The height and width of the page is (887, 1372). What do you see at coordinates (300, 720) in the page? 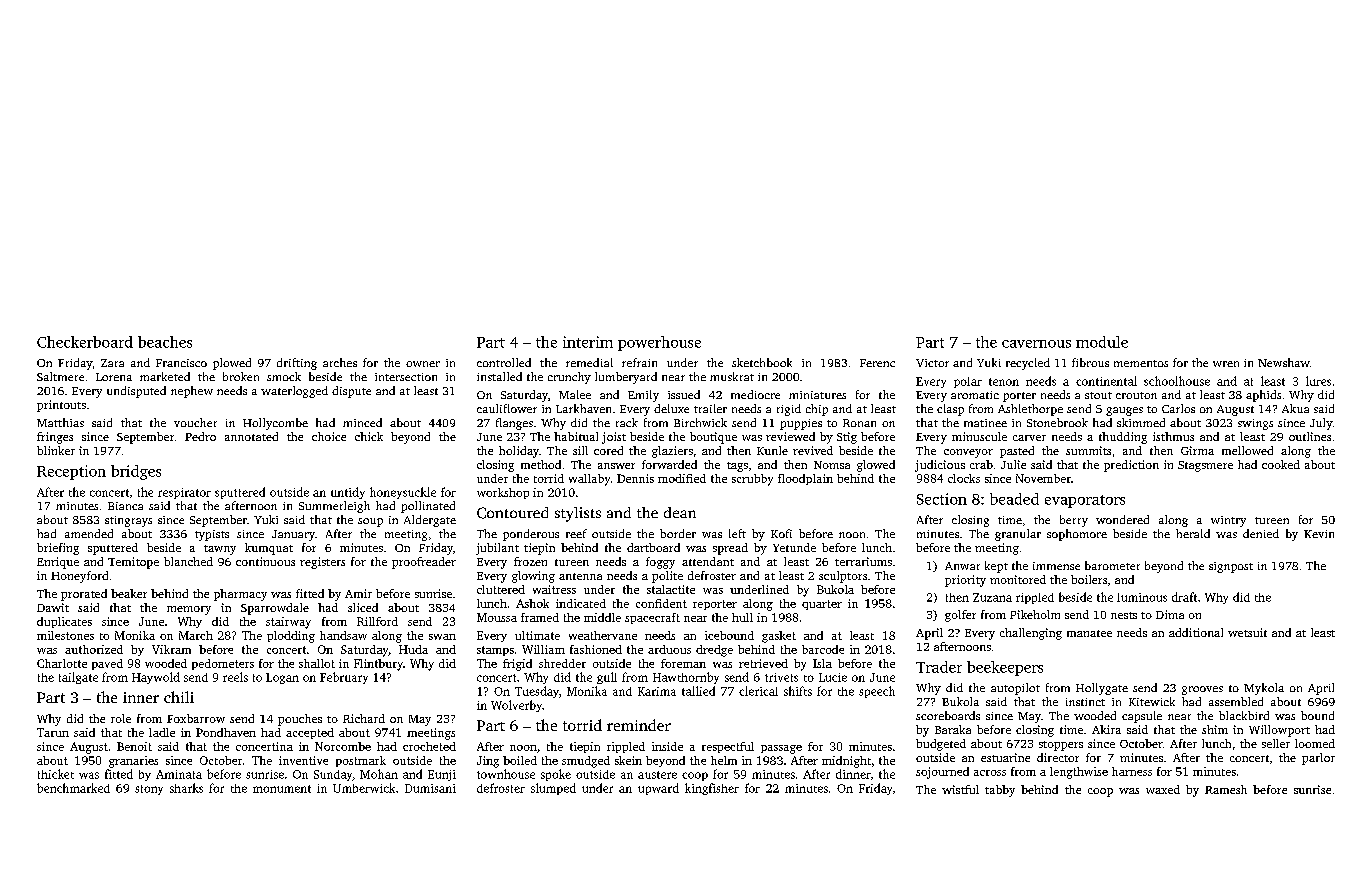
I see `pouches` at bounding box center [300, 720].
